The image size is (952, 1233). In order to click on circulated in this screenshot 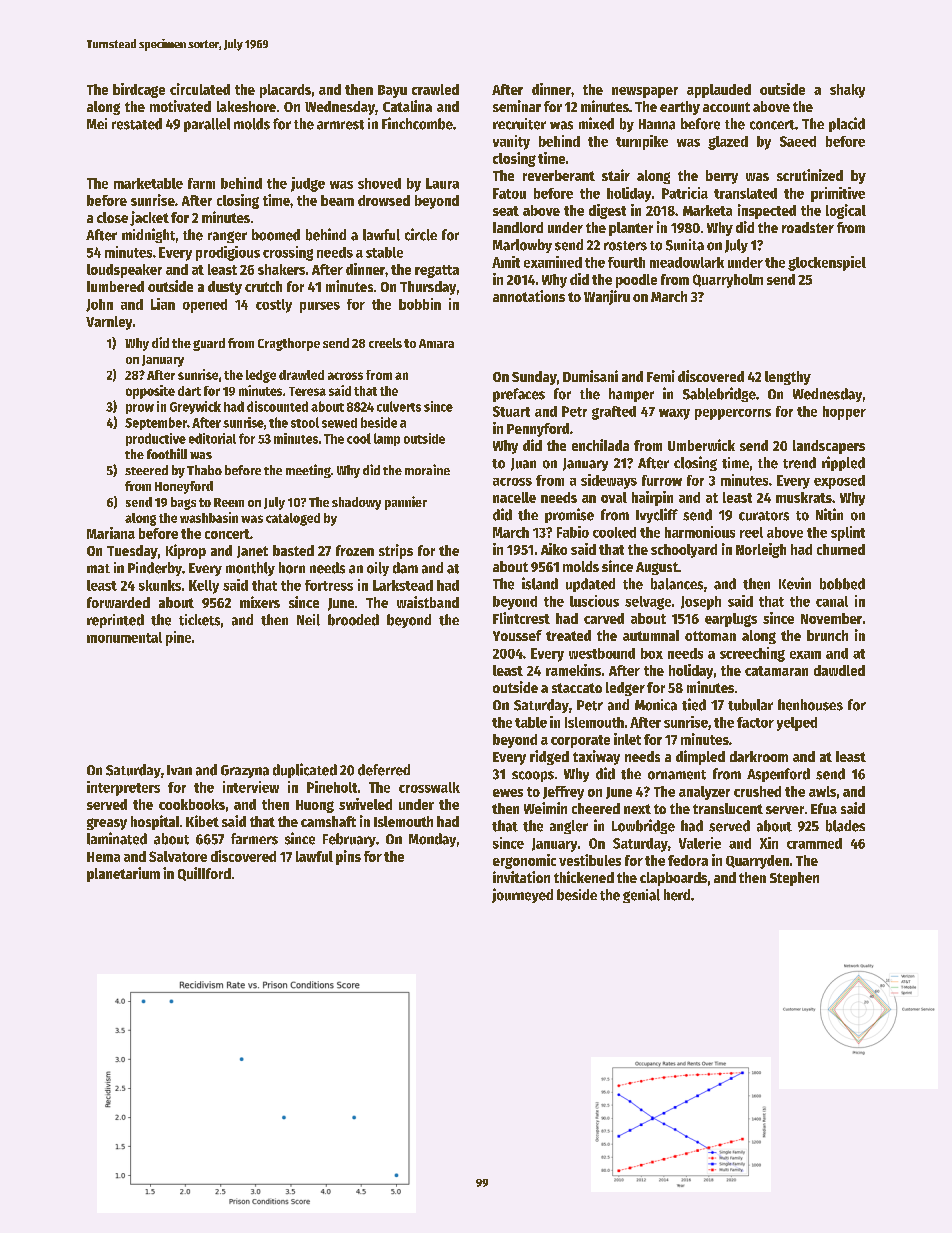, I will do `click(200, 89)`.
